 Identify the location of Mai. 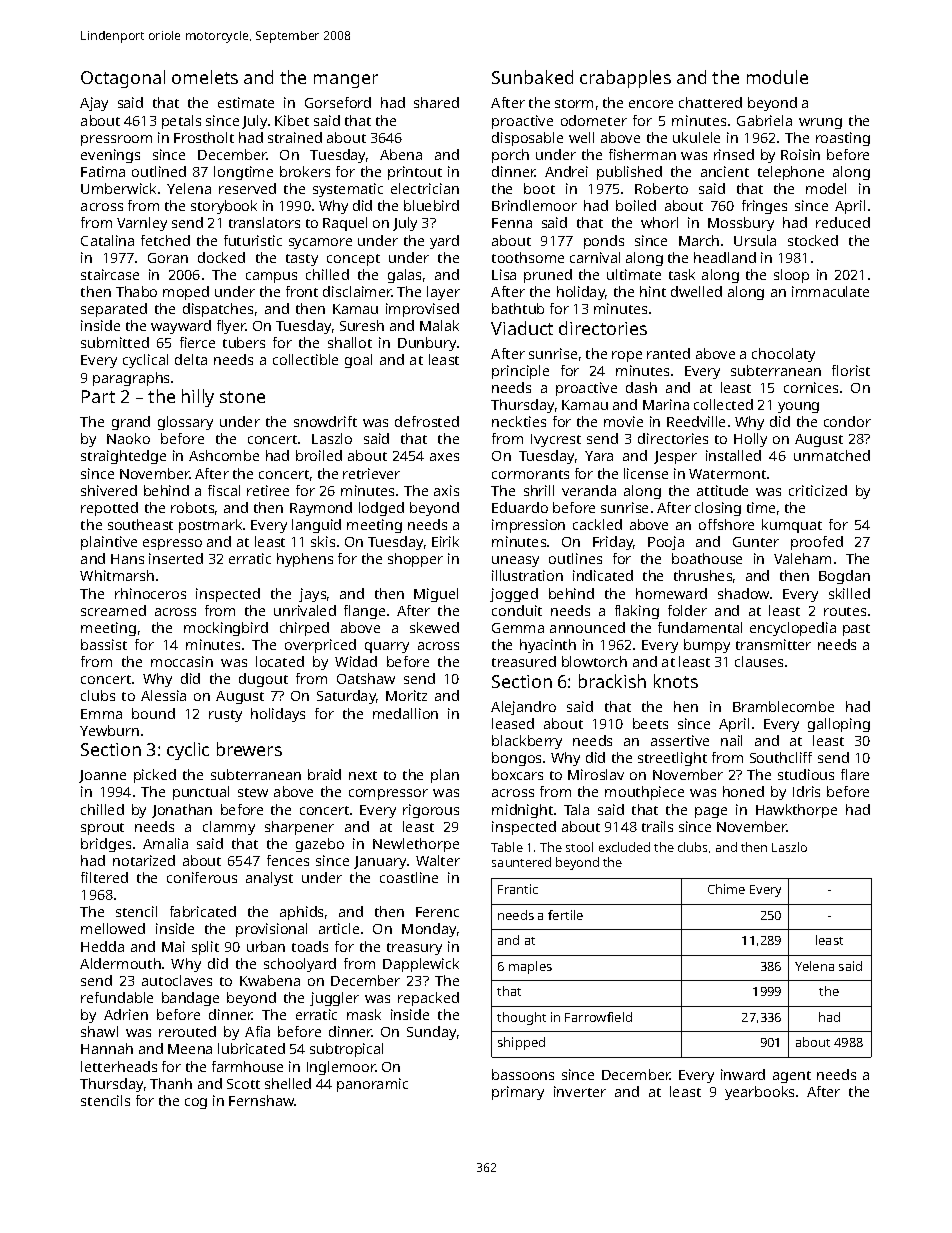
(173, 946).
